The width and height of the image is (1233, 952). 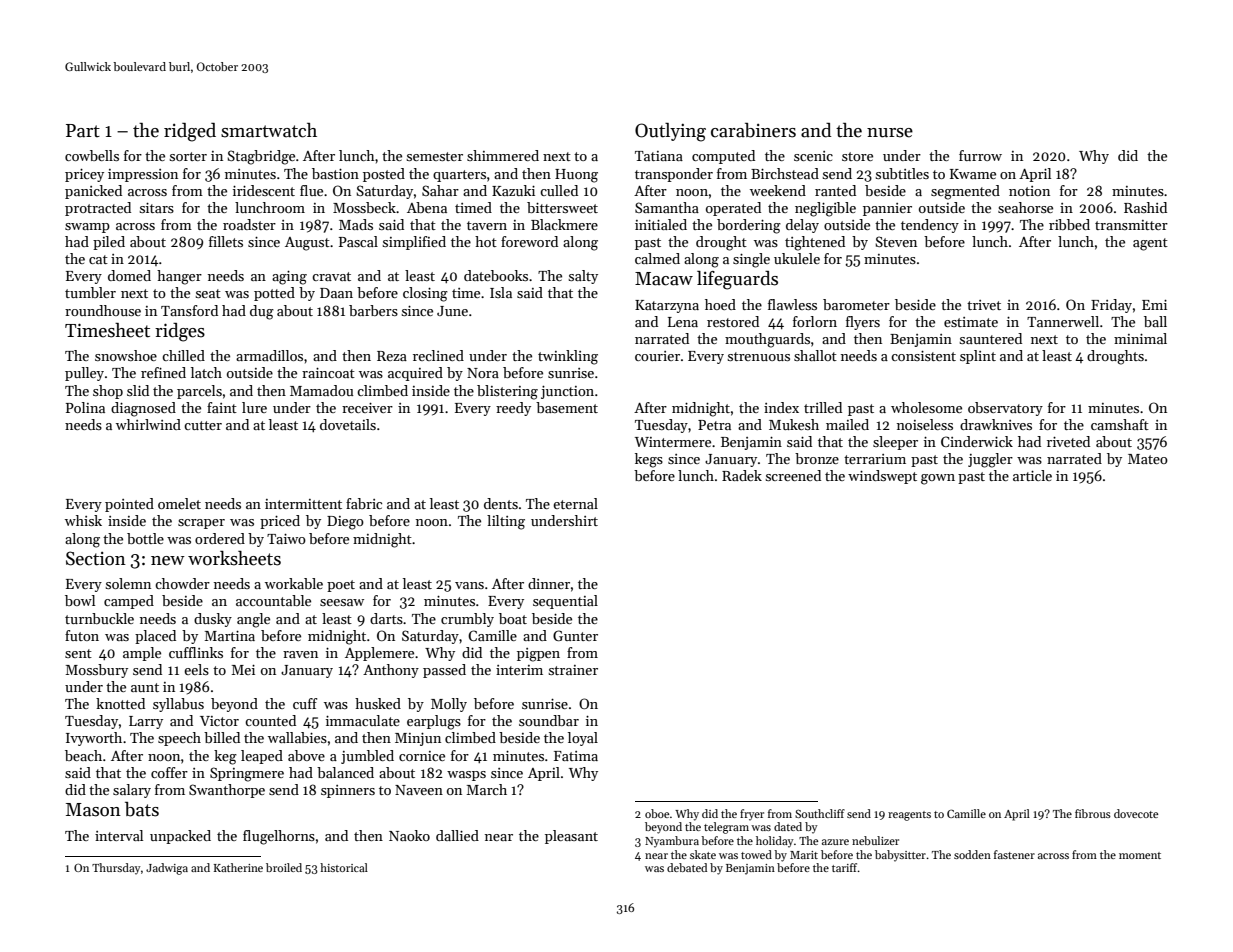 What do you see at coordinates (1145, 207) in the image?
I see `Rashid` at bounding box center [1145, 207].
